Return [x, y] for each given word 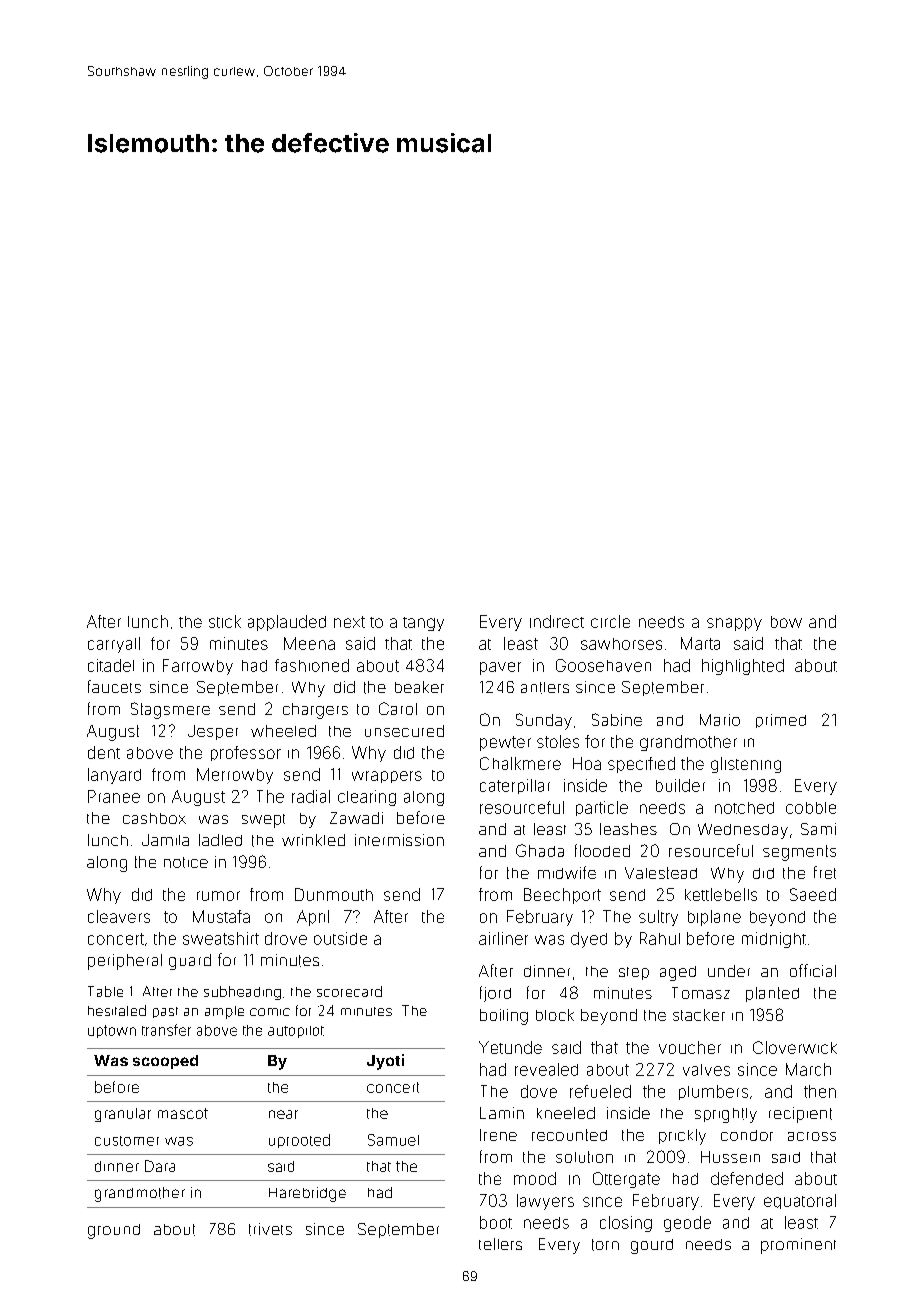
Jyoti [385, 1062]
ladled [220, 840]
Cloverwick [795, 1047]
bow [786, 622]
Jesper [213, 732]
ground [114, 1231]
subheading [242, 993]
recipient [800, 1115]
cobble [811, 808]
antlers [545, 688]
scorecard [349, 991]
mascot [183, 1113]
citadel [111, 665]
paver [500, 668]
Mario [720, 720]
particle [602, 808]
